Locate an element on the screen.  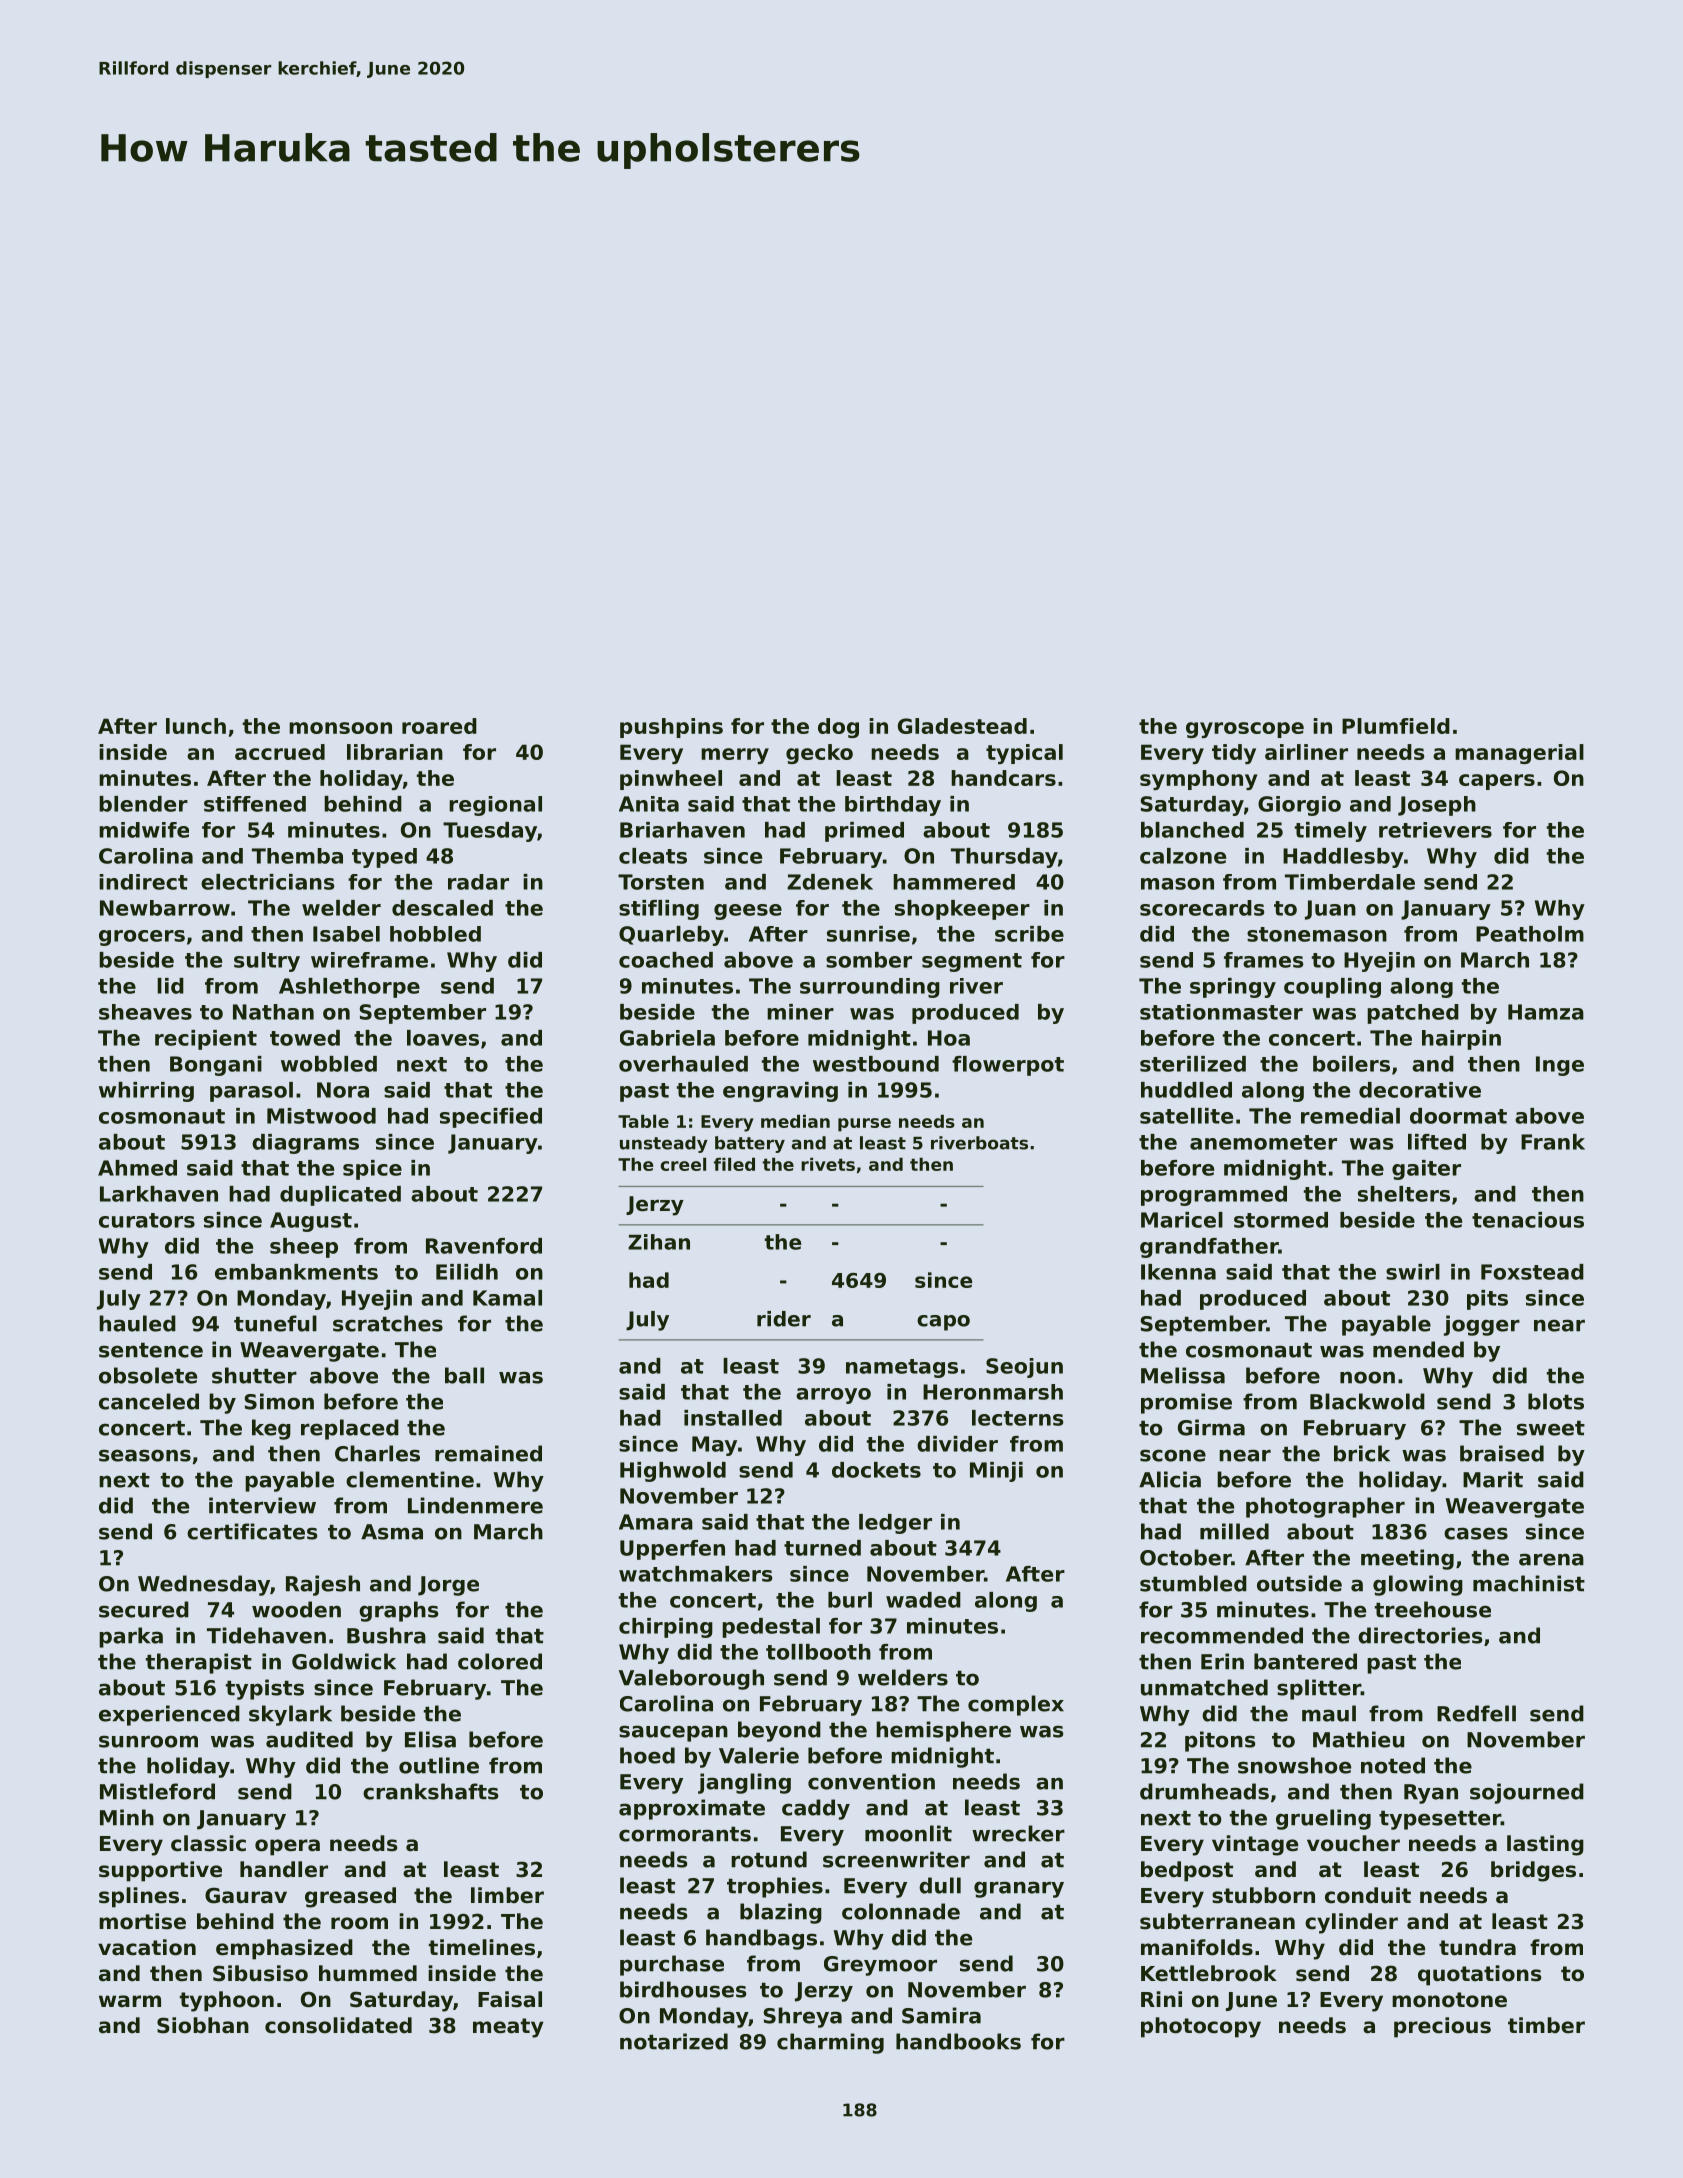
Anita is located at coordinates (649, 804).
